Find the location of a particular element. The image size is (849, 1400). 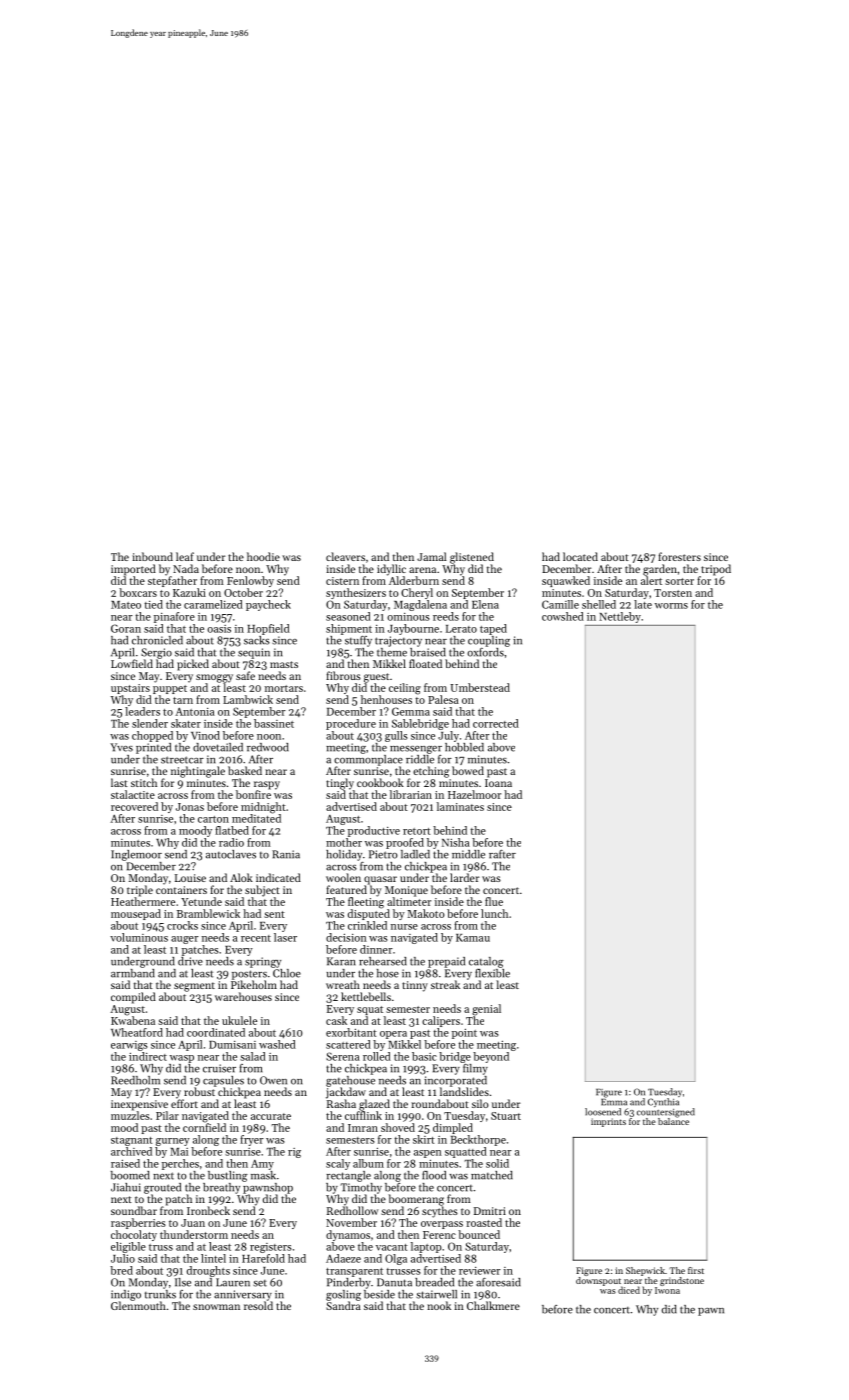

cleavers is located at coordinates (345, 556).
